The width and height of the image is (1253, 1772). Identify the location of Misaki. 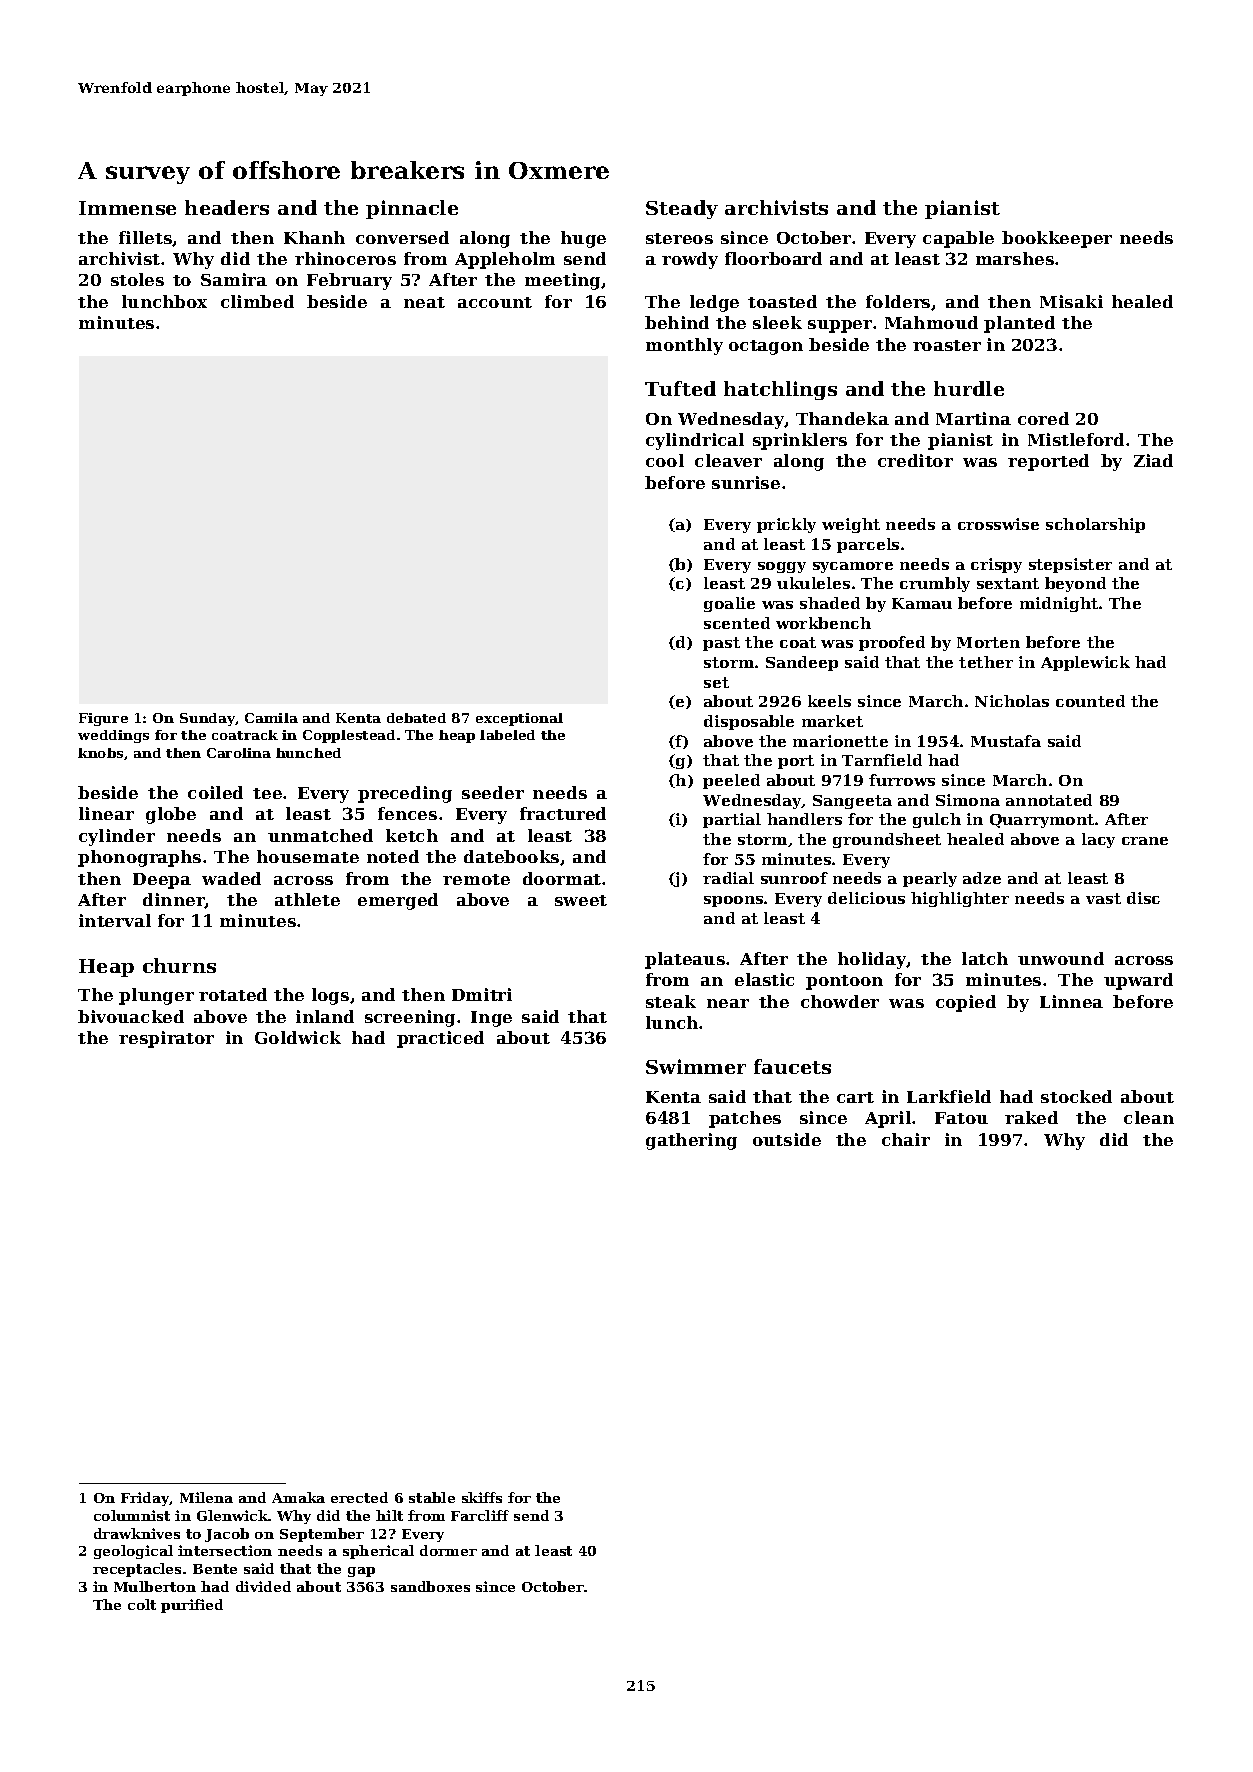
(1071, 301).
